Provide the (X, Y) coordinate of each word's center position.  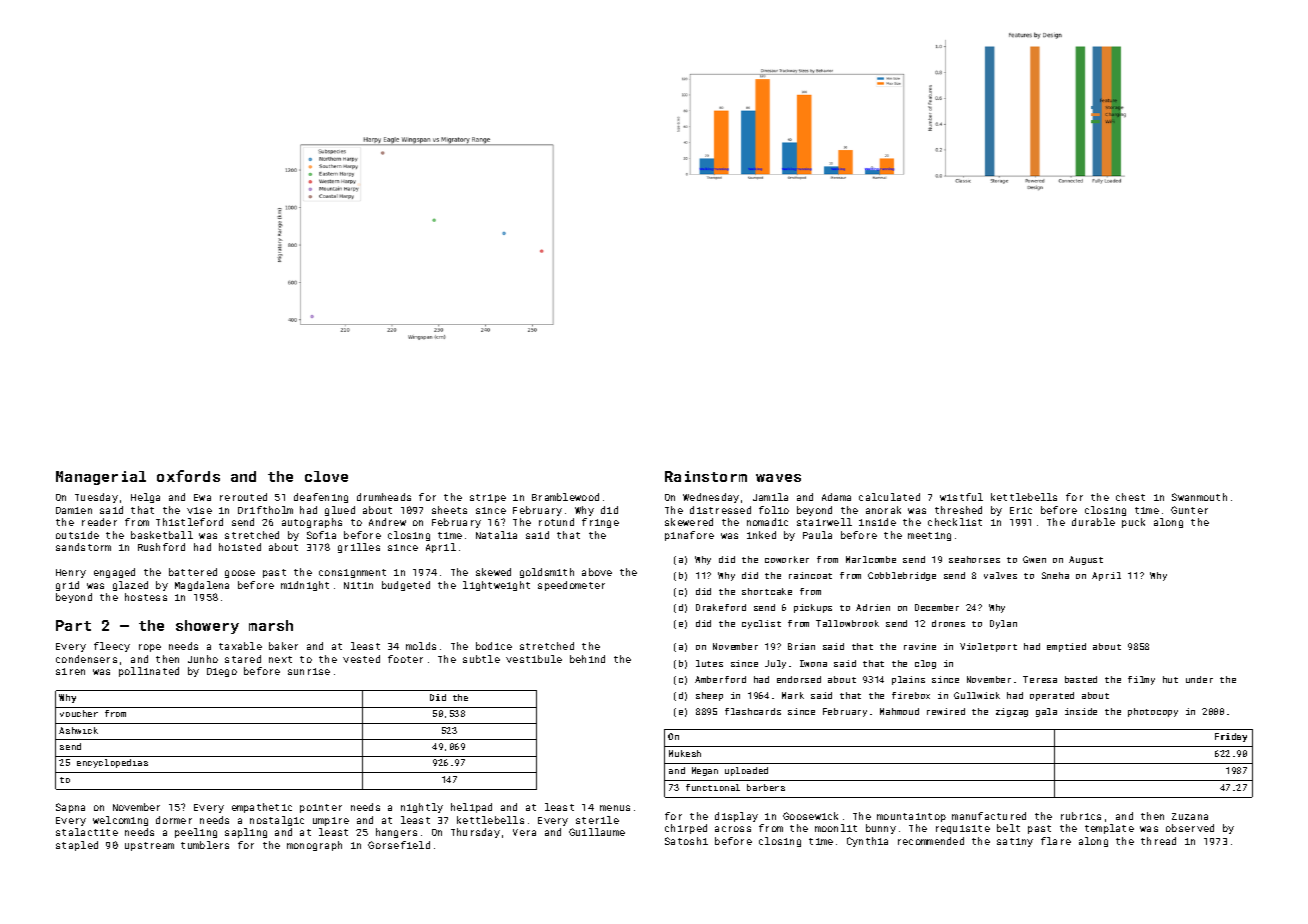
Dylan (1003, 624)
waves (778, 478)
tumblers (205, 845)
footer (405, 659)
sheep (709, 696)
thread (1158, 841)
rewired (946, 711)
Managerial (101, 478)
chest (1130, 497)
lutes (709, 663)
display (736, 817)
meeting (929, 536)
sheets (449, 510)
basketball (162, 535)
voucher (79, 713)
